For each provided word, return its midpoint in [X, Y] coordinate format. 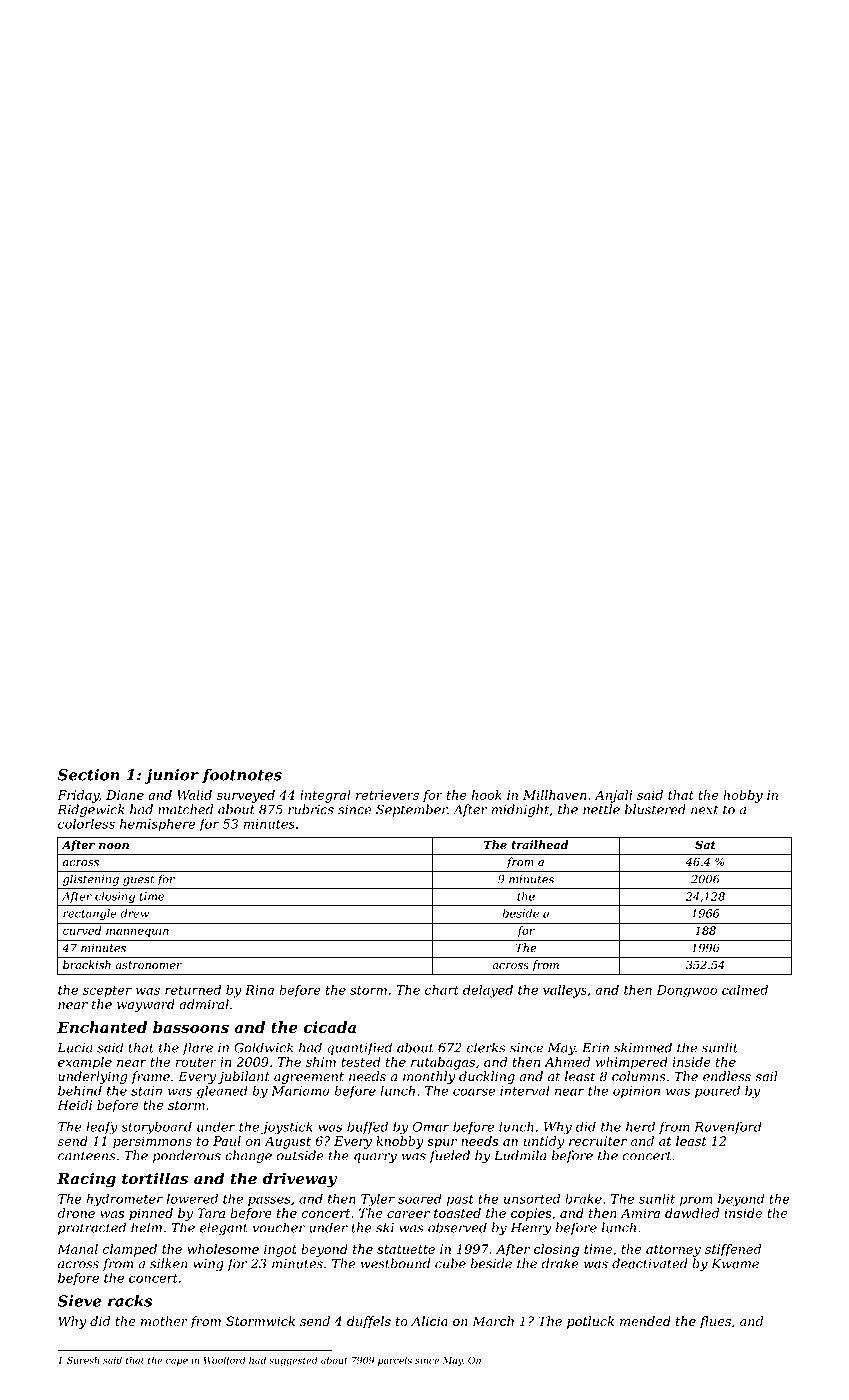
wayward [146, 1005]
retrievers [387, 795]
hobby [743, 796]
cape [177, 1362]
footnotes [242, 776]
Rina [259, 990]
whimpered [632, 1063]
